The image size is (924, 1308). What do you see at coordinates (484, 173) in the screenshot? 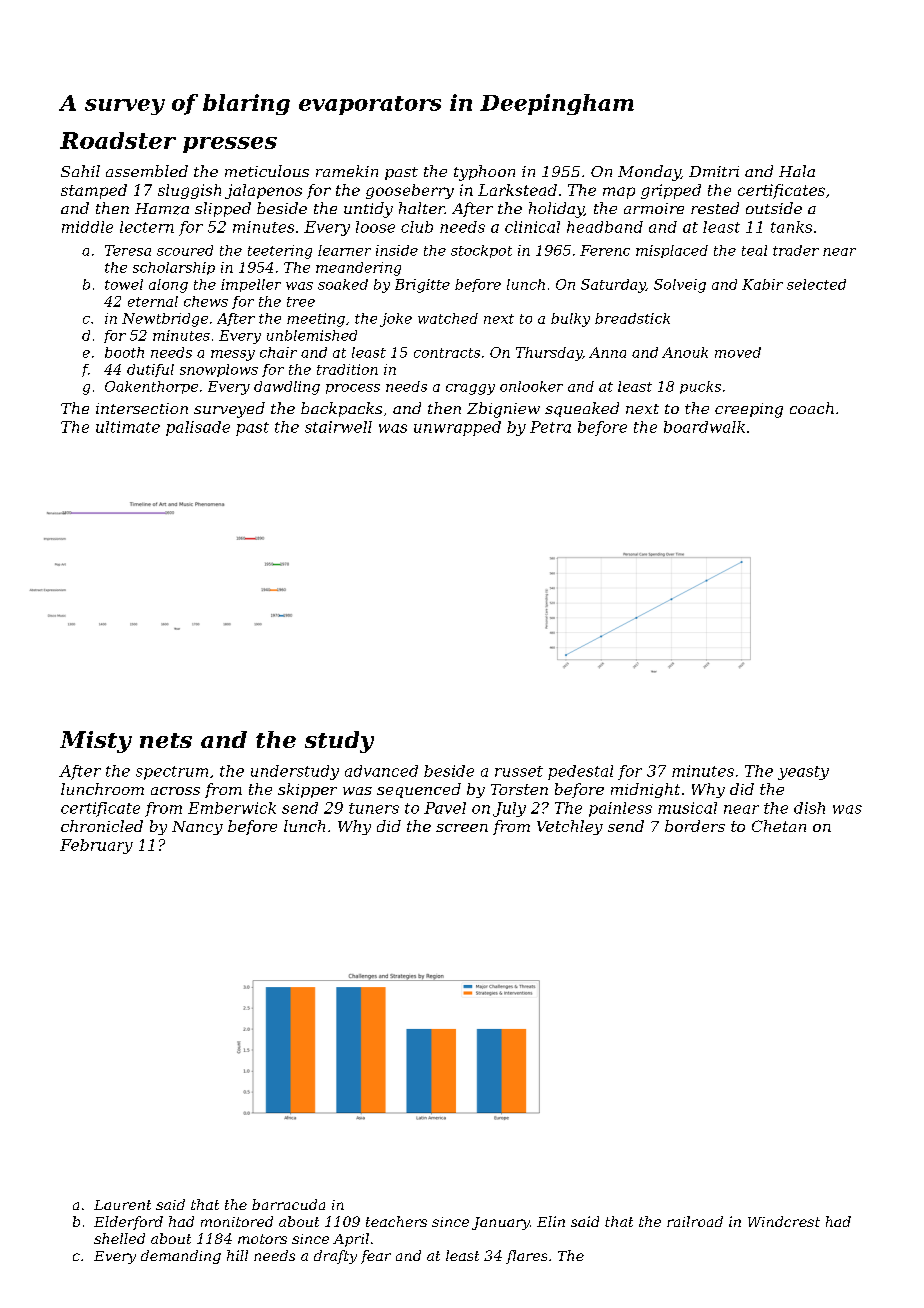
I see `typhoon` at bounding box center [484, 173].
